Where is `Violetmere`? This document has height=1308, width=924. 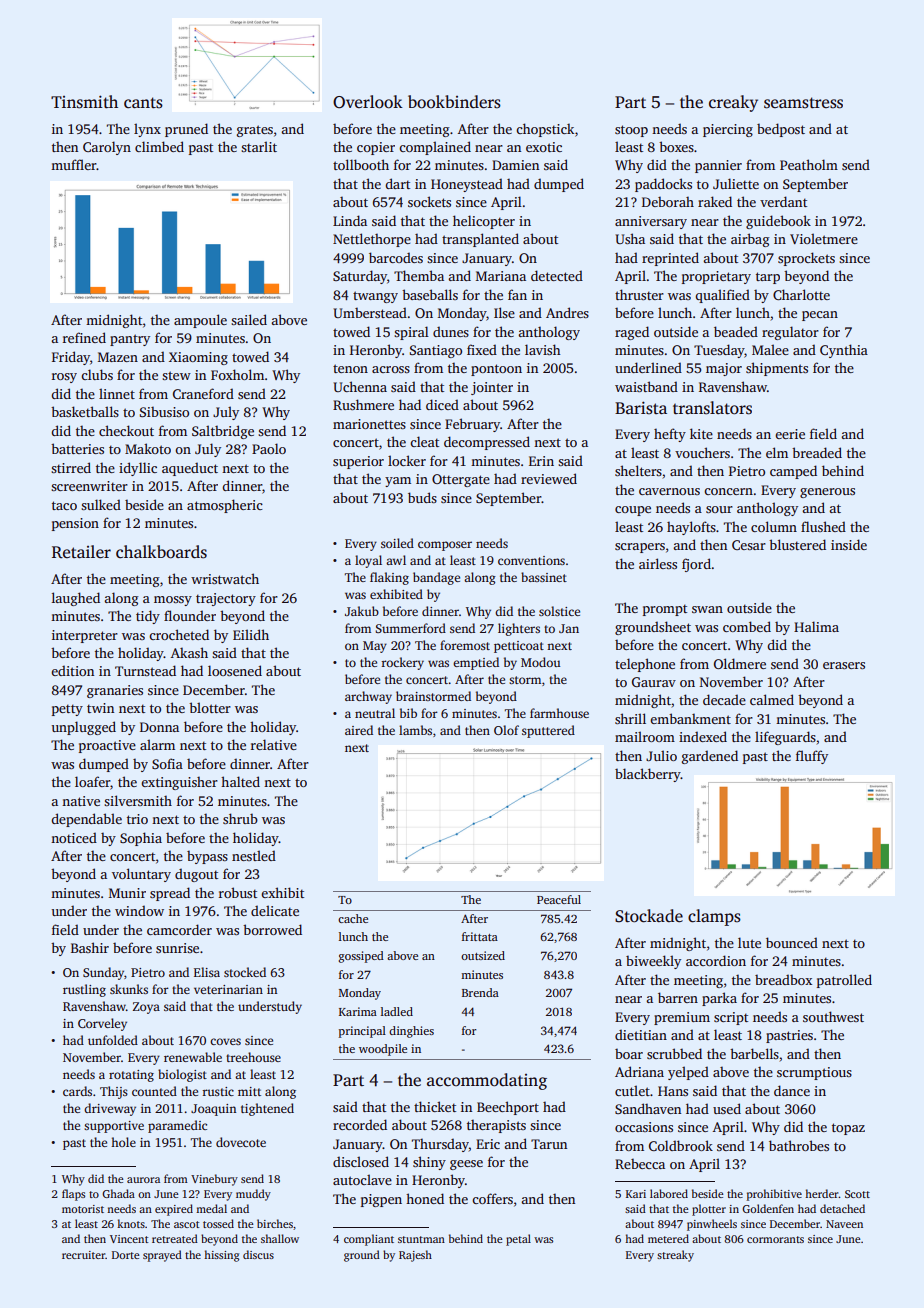 Violetmere is located at coordinates (824, 238).
